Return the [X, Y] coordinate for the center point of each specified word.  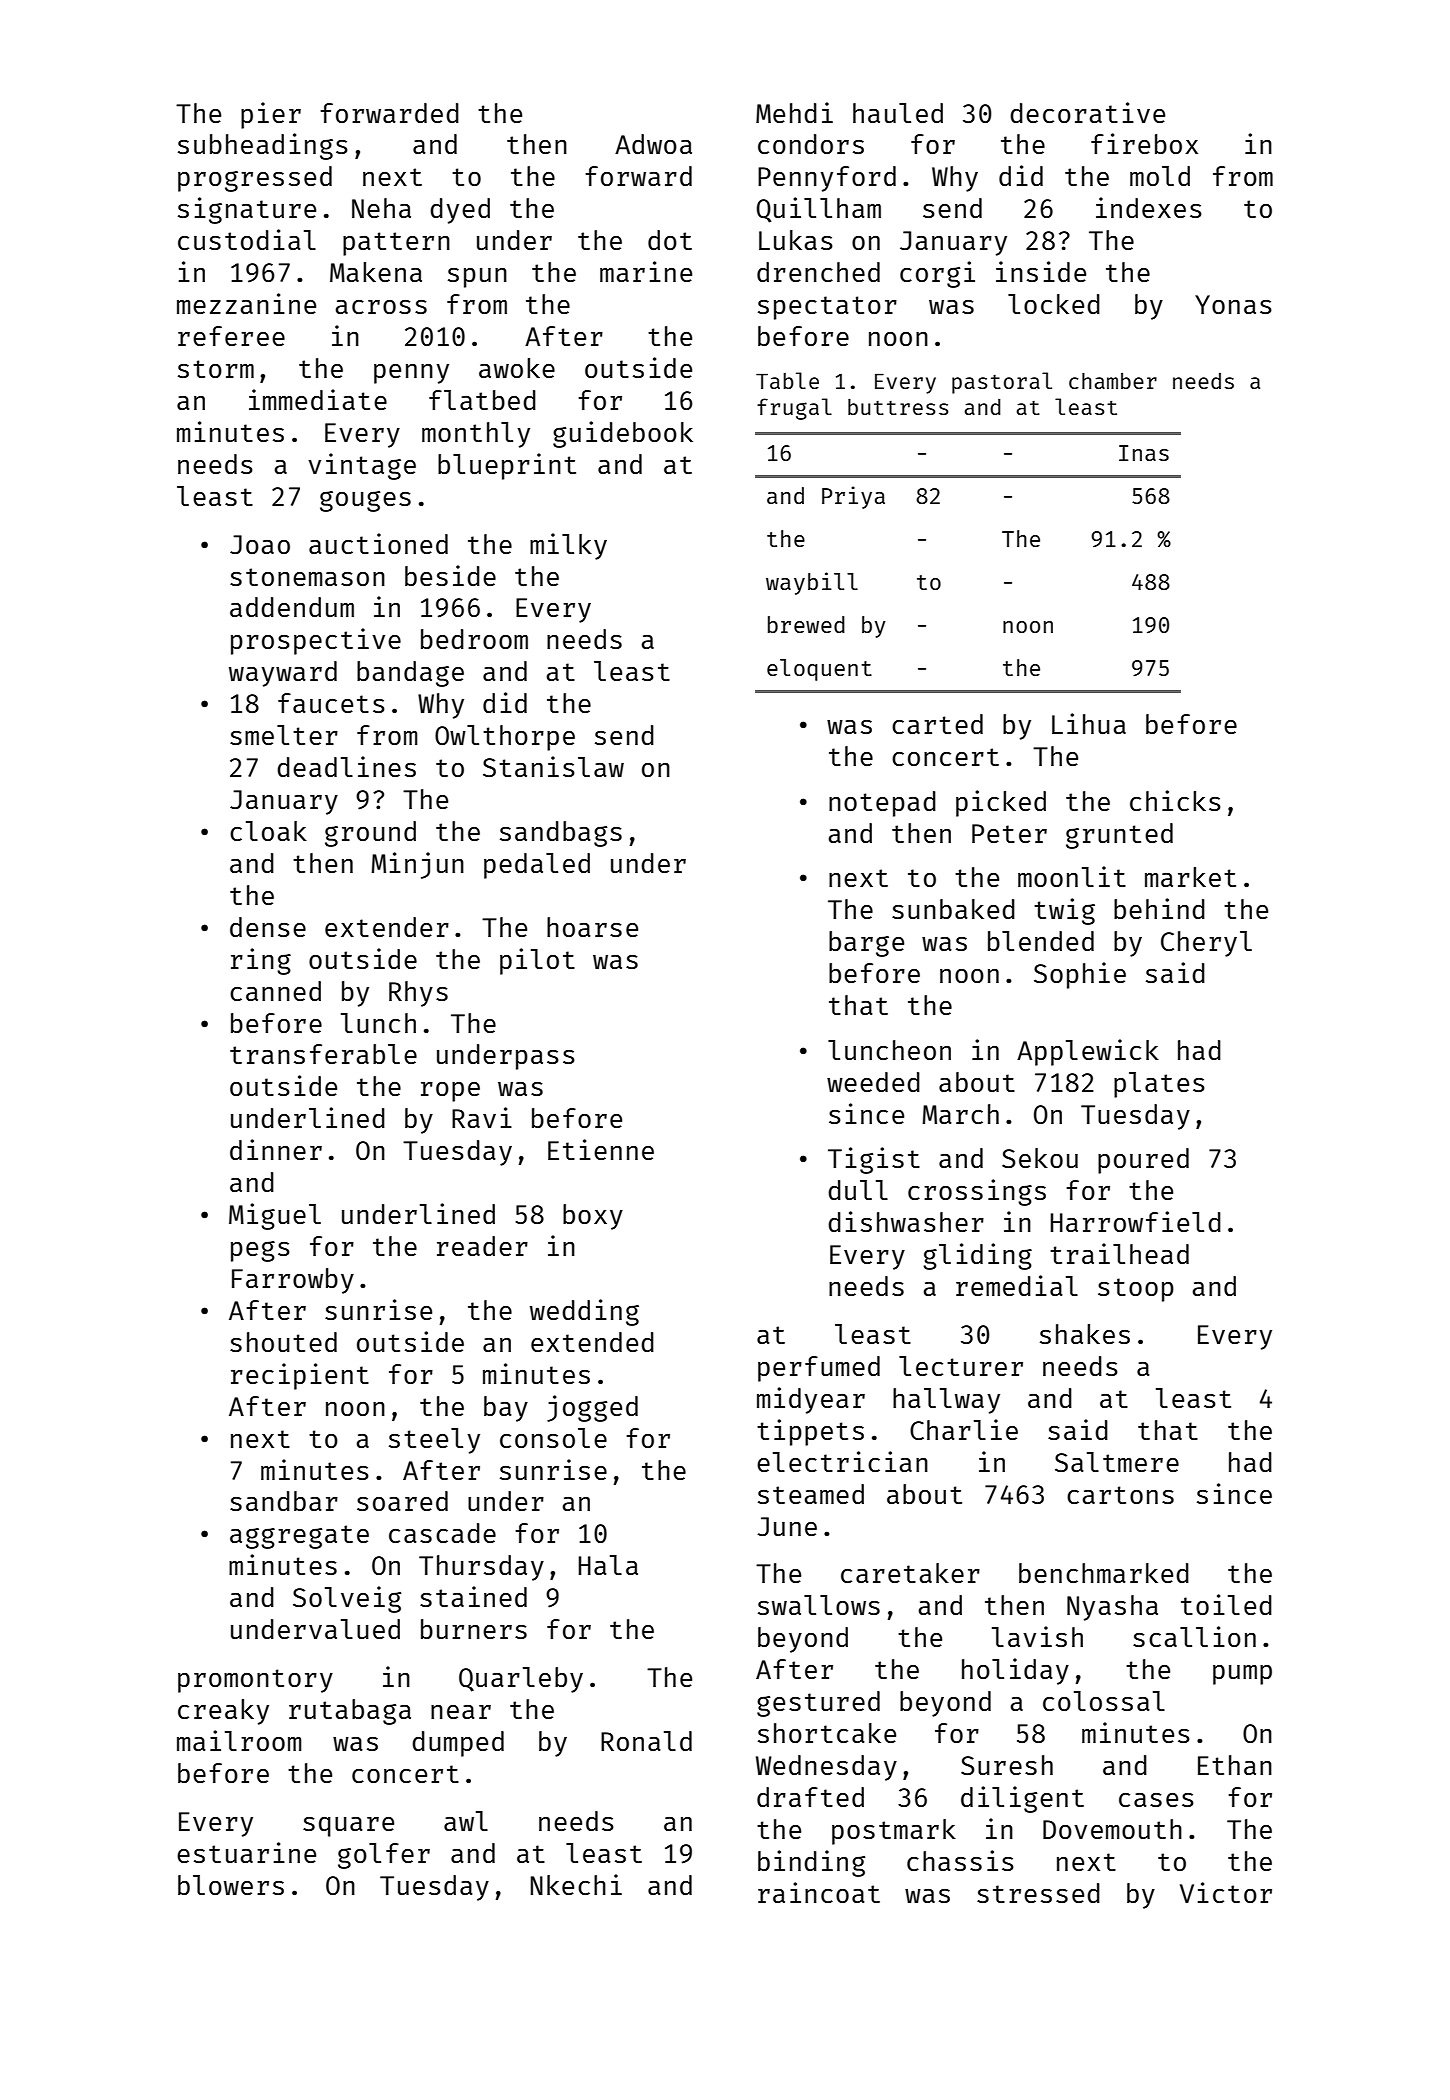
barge [866, 944]
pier [271, 115]
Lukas [796, 240]
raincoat [819, 1892]
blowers [231, 1885]
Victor [1226, 1892]
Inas [1144, 453]
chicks [1175, 800]
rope [450, 1092]
